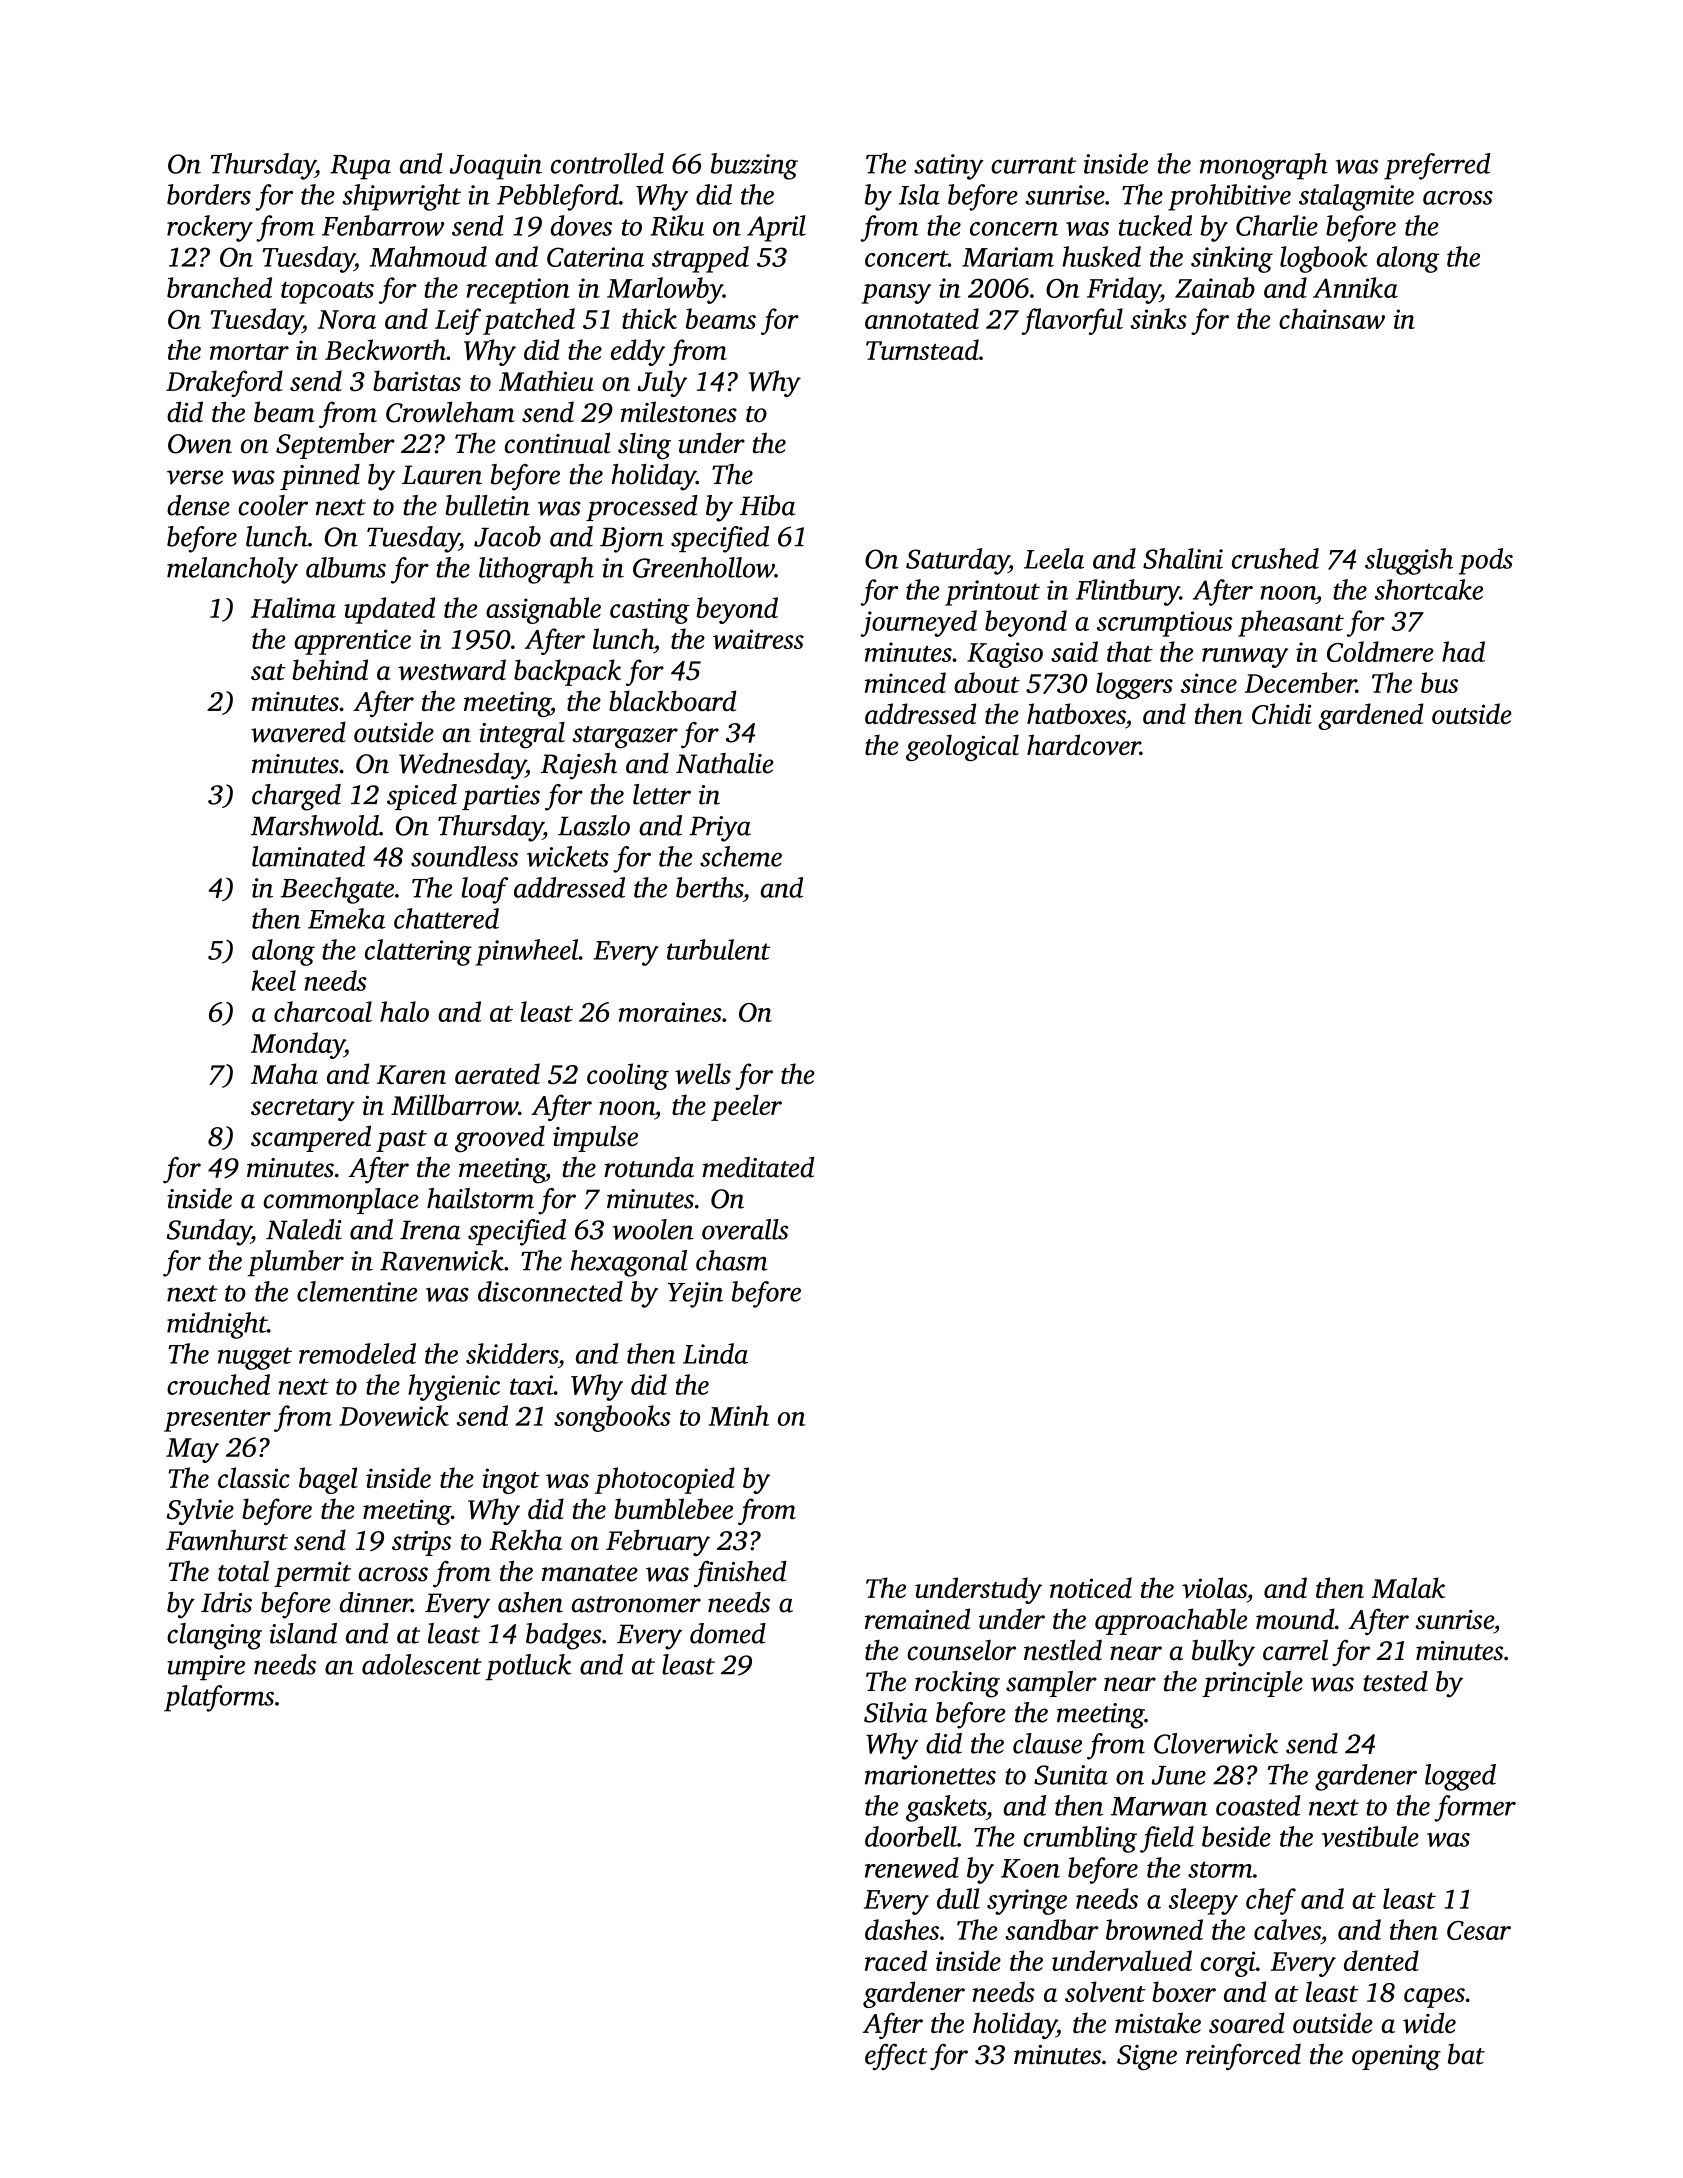 This screenshot has width=1683, height=2178. I want to click on turbulent, so click(718, 949).
